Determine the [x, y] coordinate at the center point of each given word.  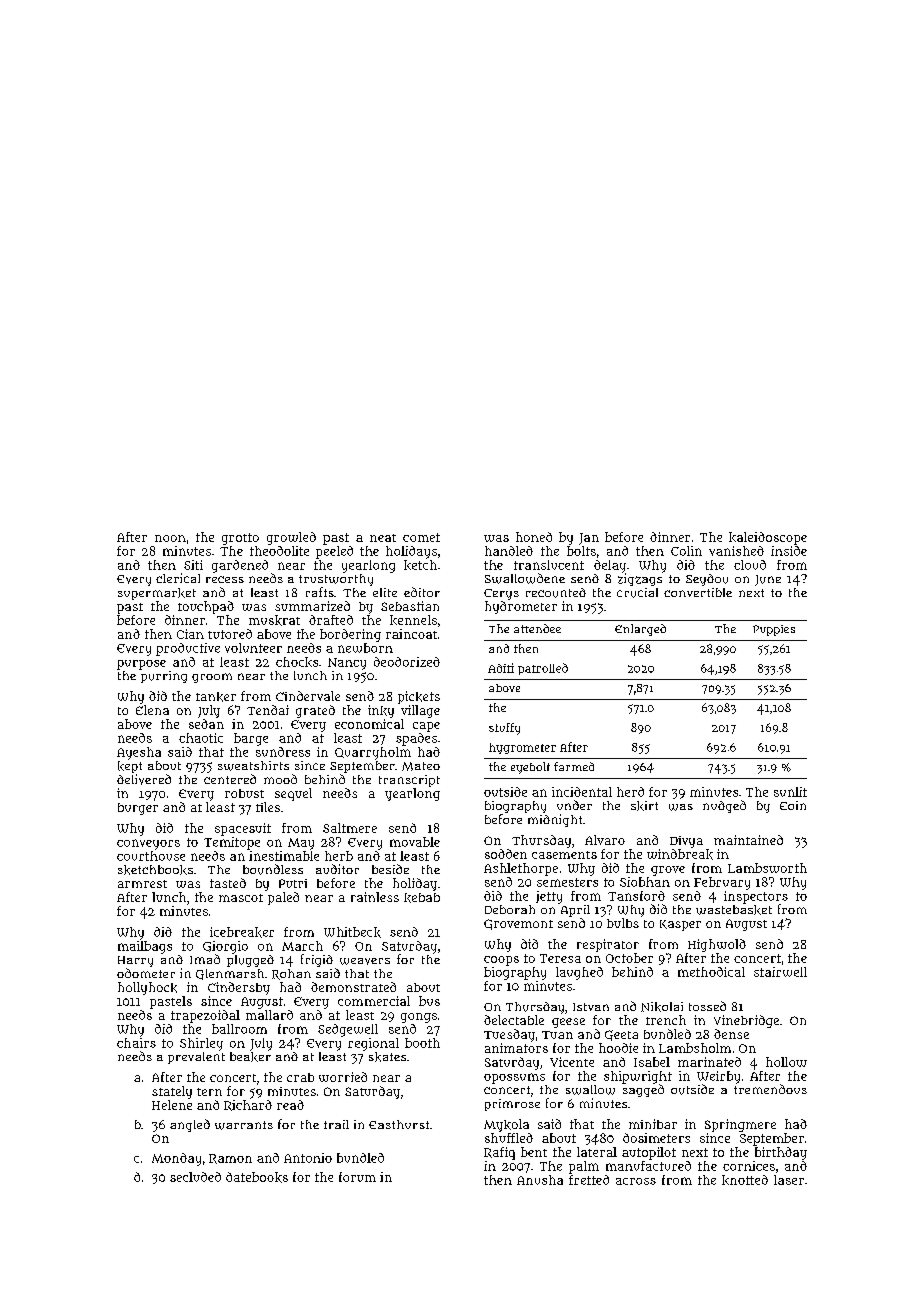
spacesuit [243, 829]
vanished [736, 551]
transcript [409, 781]
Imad [205, 959]
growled [291, 538]
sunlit [790, 792]
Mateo [421, 766]
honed [534, 537]
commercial [374, 1001]
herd [630, 792]
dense [731, 1034]
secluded [195, 1177]
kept [130, 767]
